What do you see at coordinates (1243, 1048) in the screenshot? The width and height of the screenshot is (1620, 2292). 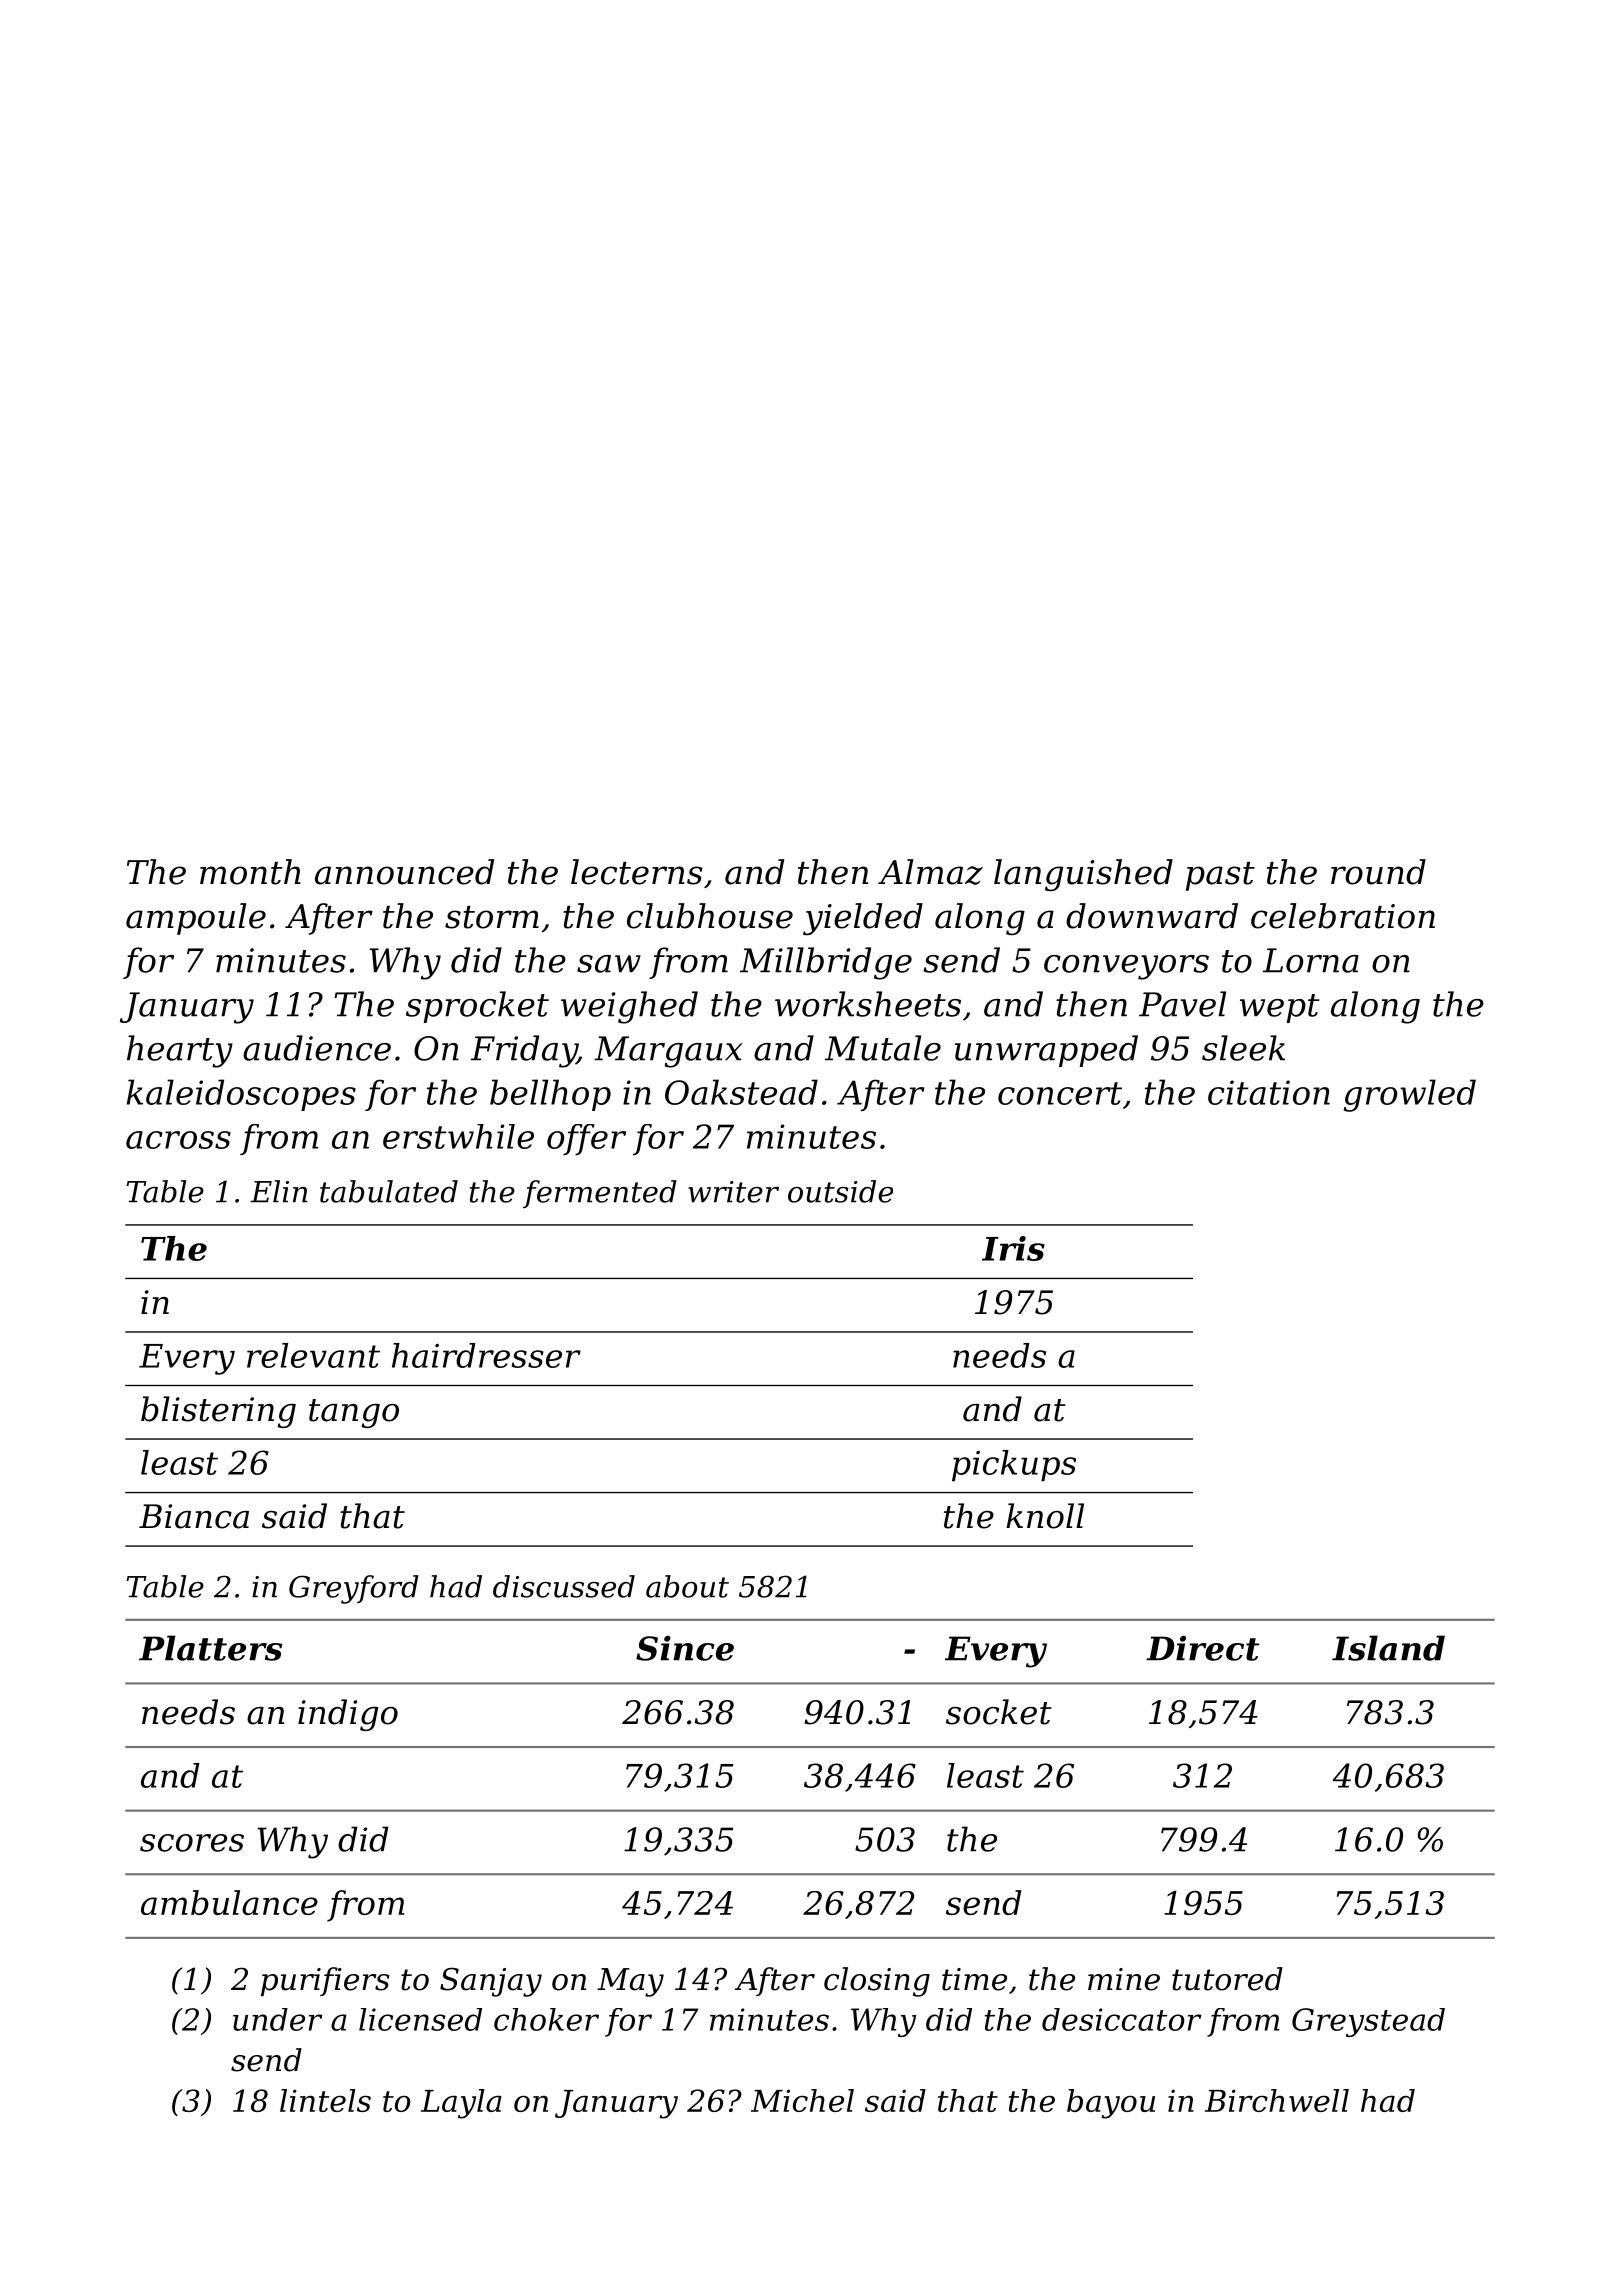 I see `sleek` at bounding box center [1243, 1048].
